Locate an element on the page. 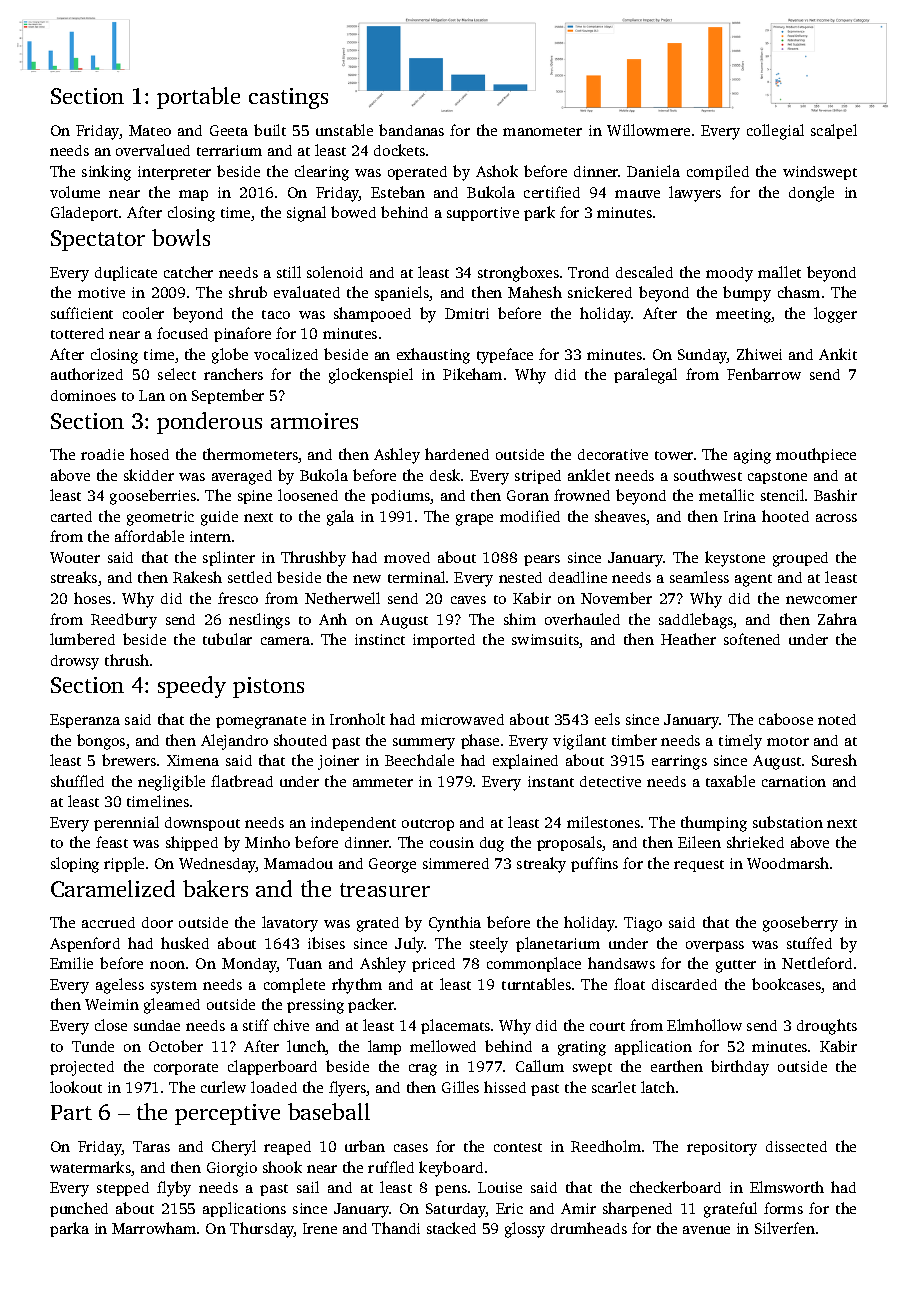 This image has height=1316, width=908. bandanas is located at coordinates (411, 130).
